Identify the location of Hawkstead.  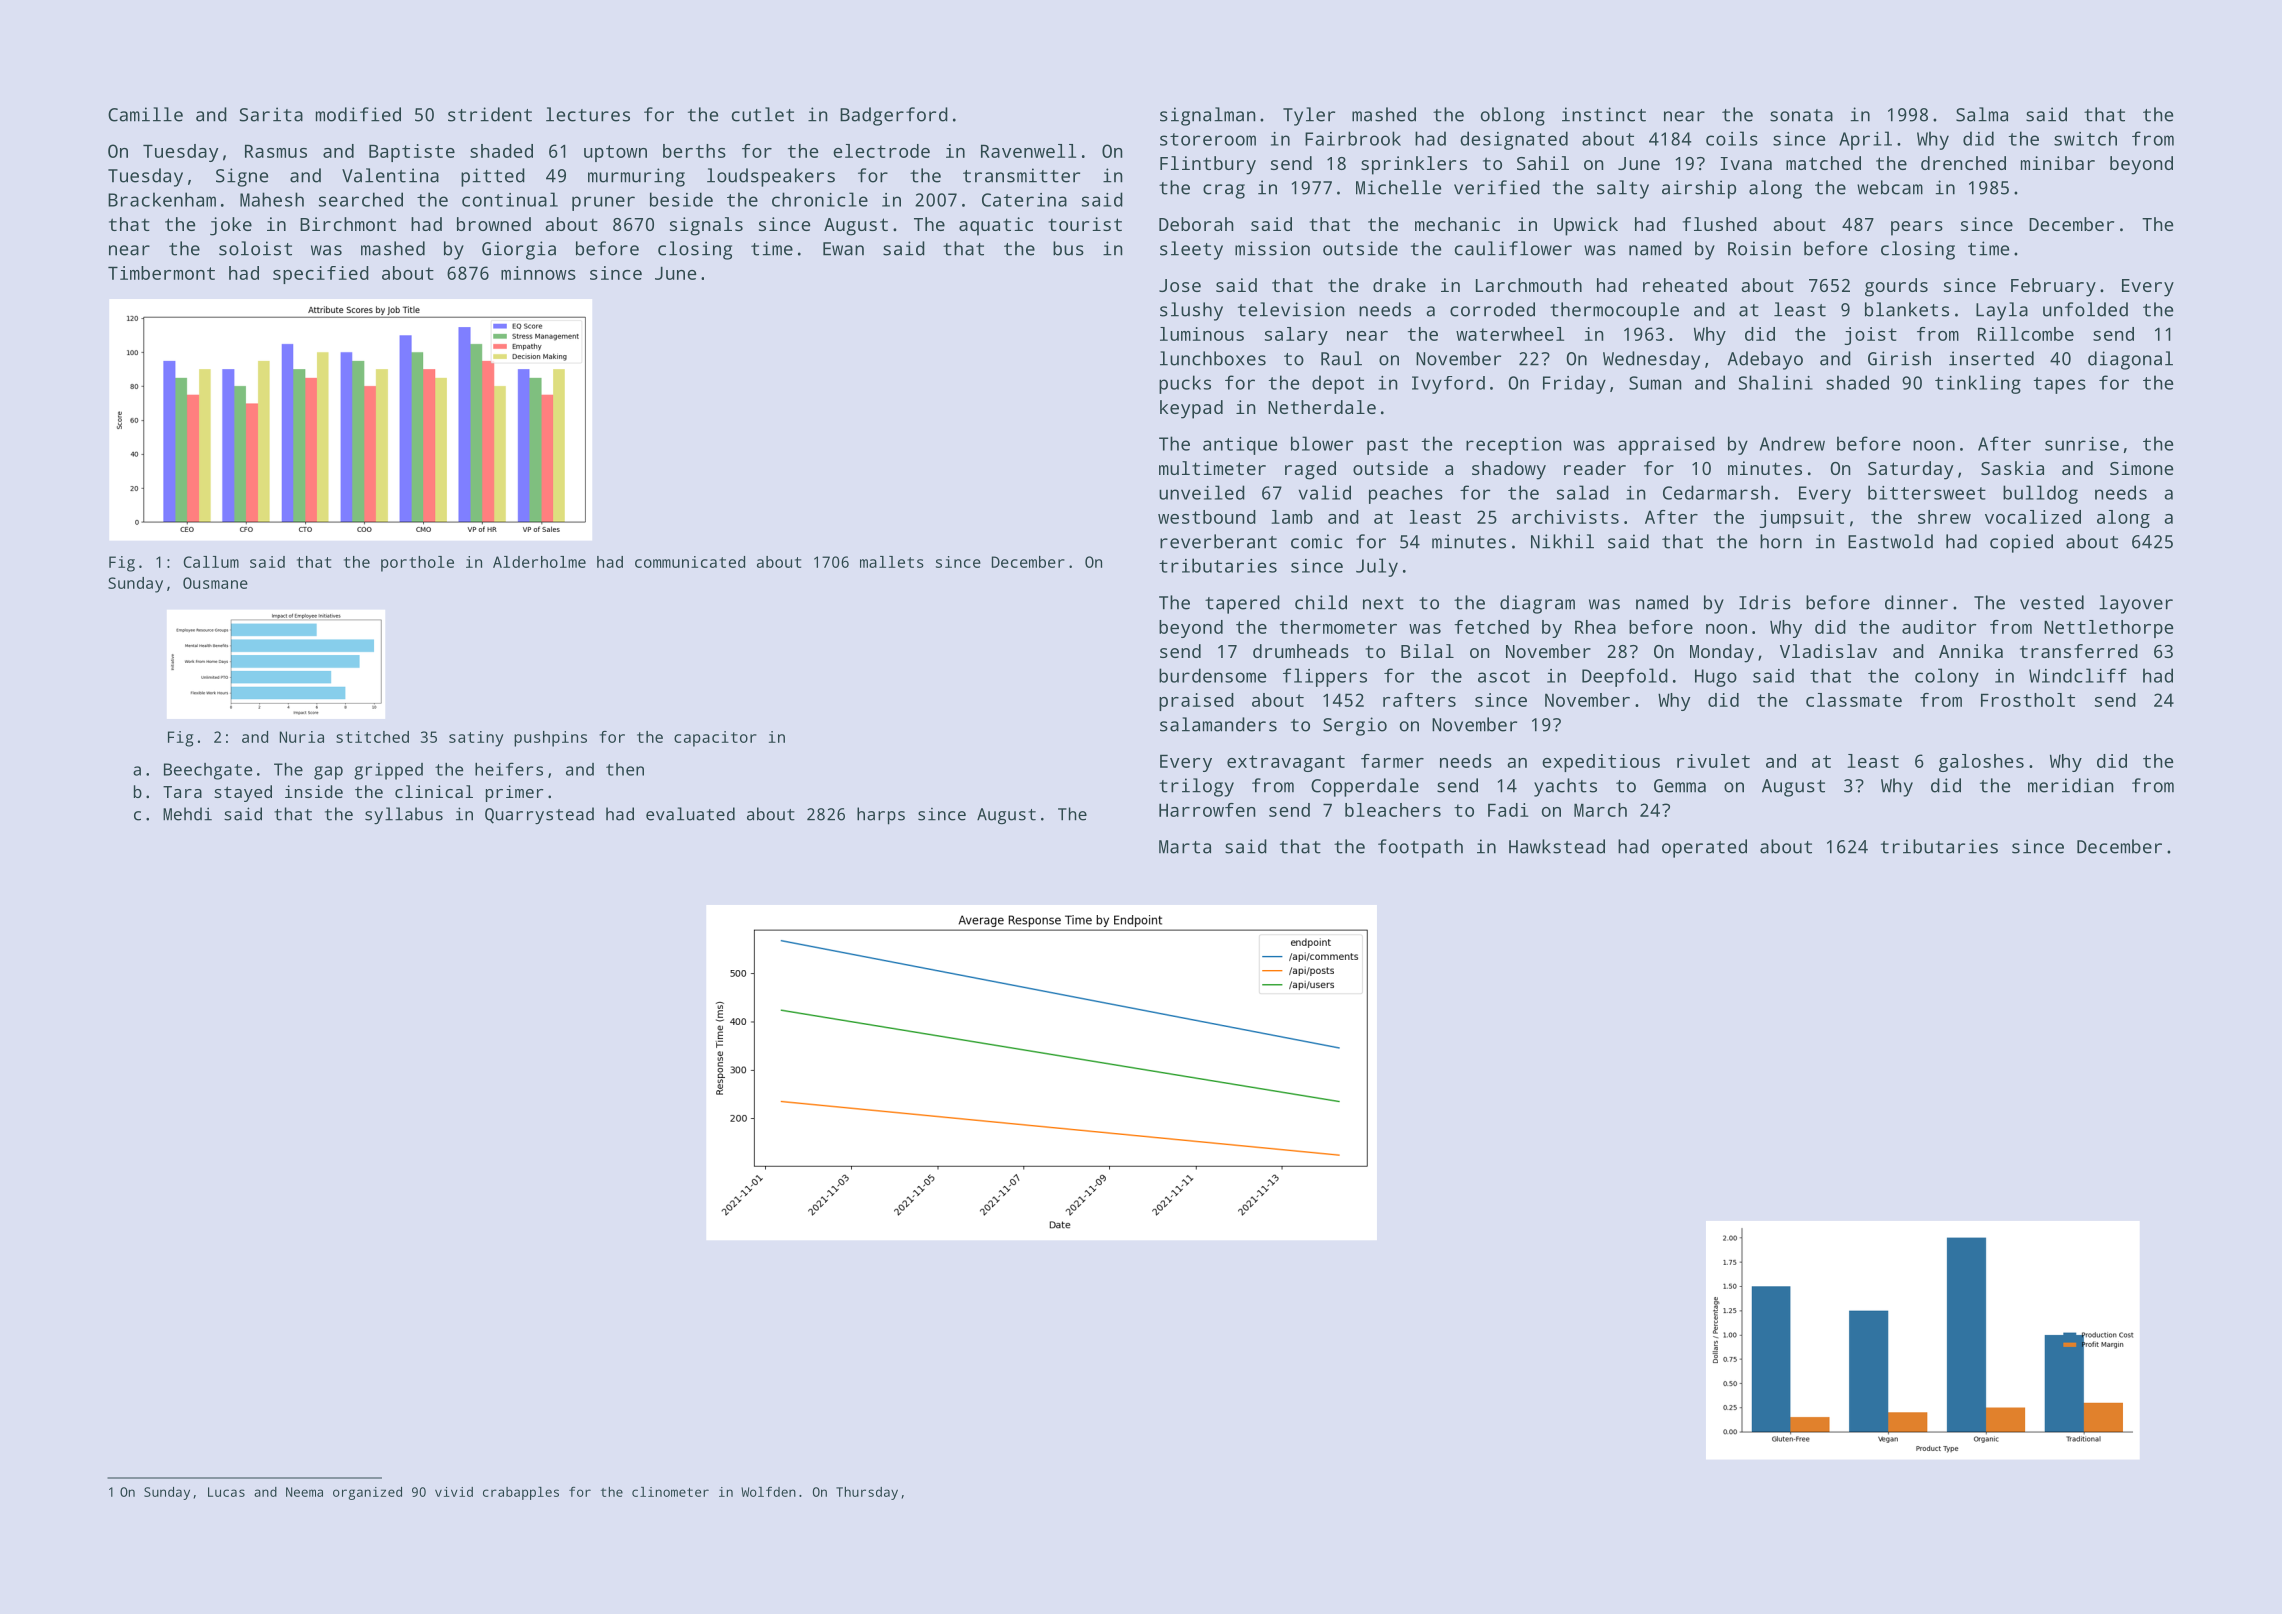
(1557, 846).
